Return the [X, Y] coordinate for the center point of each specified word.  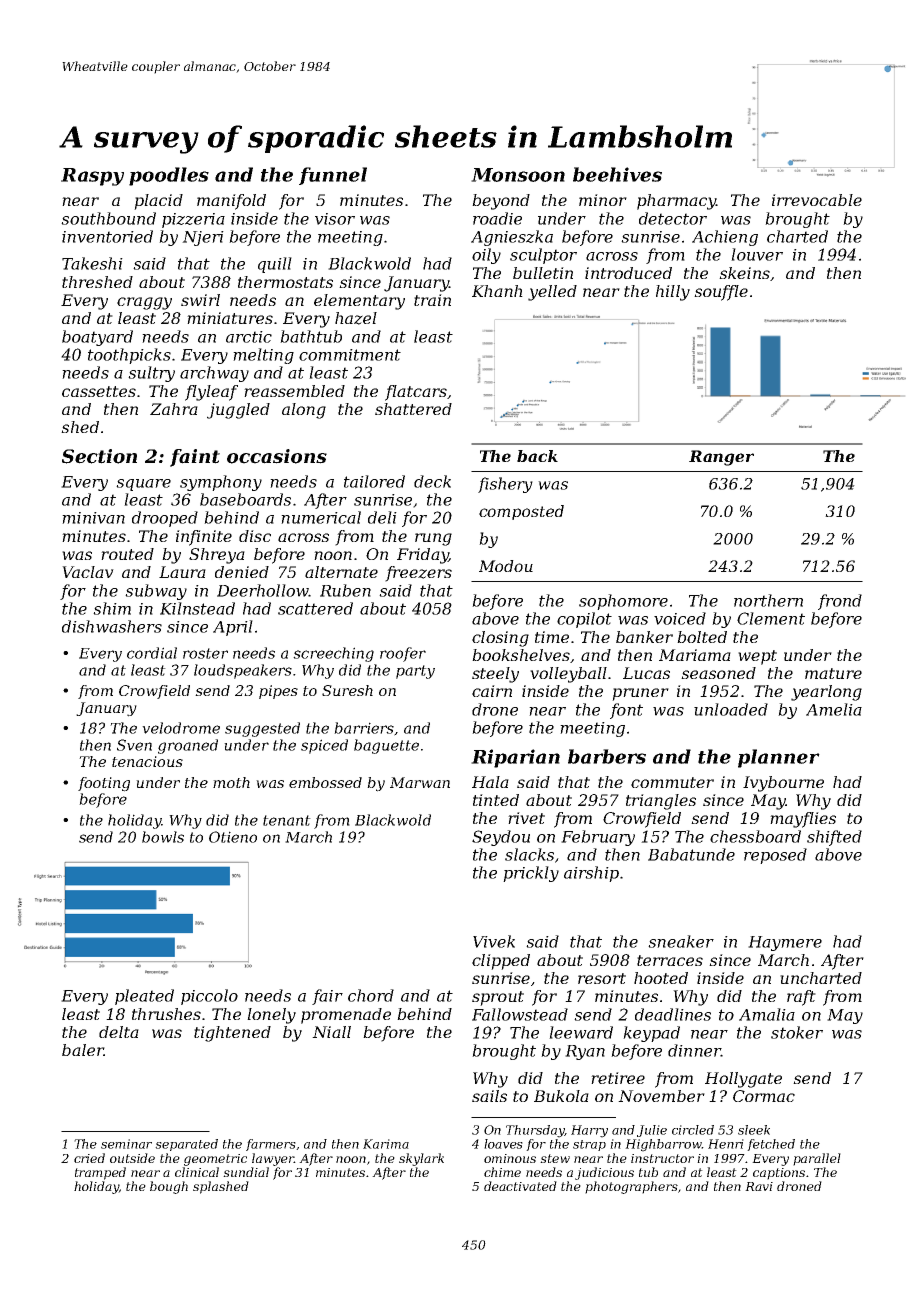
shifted [834, 838]
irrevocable [817, 200]
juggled [238, 411]
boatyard [97, 338]
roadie [497, 218]
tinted [496, 800]
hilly [673, 293]
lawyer [273, 1159]
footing [104, 784]
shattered [413, 409]
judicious [604, 1173]
